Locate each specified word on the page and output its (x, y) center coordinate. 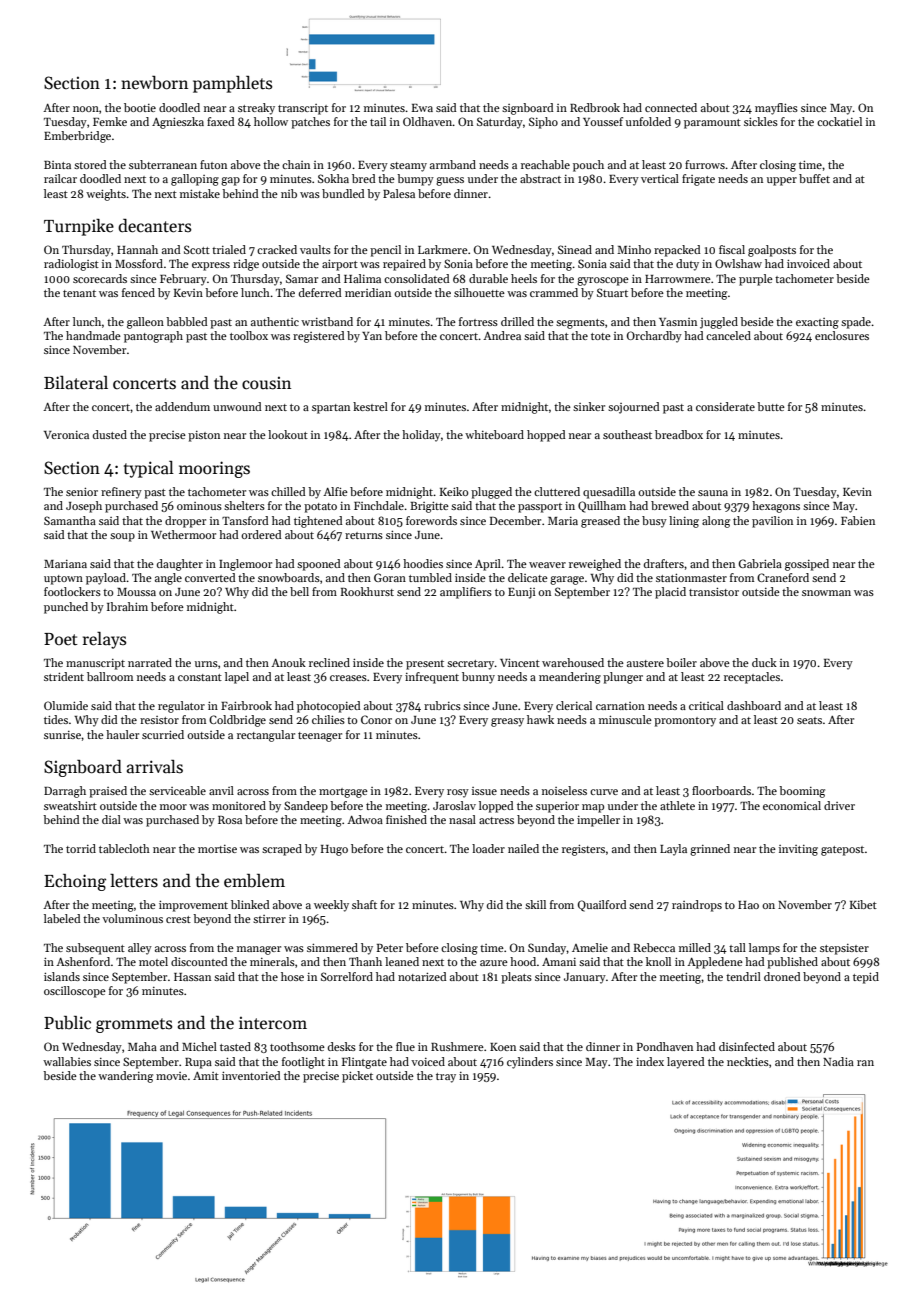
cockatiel (839, 121)
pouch (588, 166)
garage (567, 580)
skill (535, 904)
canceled (728, 335)
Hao (748, 905)
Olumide (66, 705)
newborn (154, 83)
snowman (826, 593)
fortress (478, 321)
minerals (272, 961)
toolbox (249, 335)
